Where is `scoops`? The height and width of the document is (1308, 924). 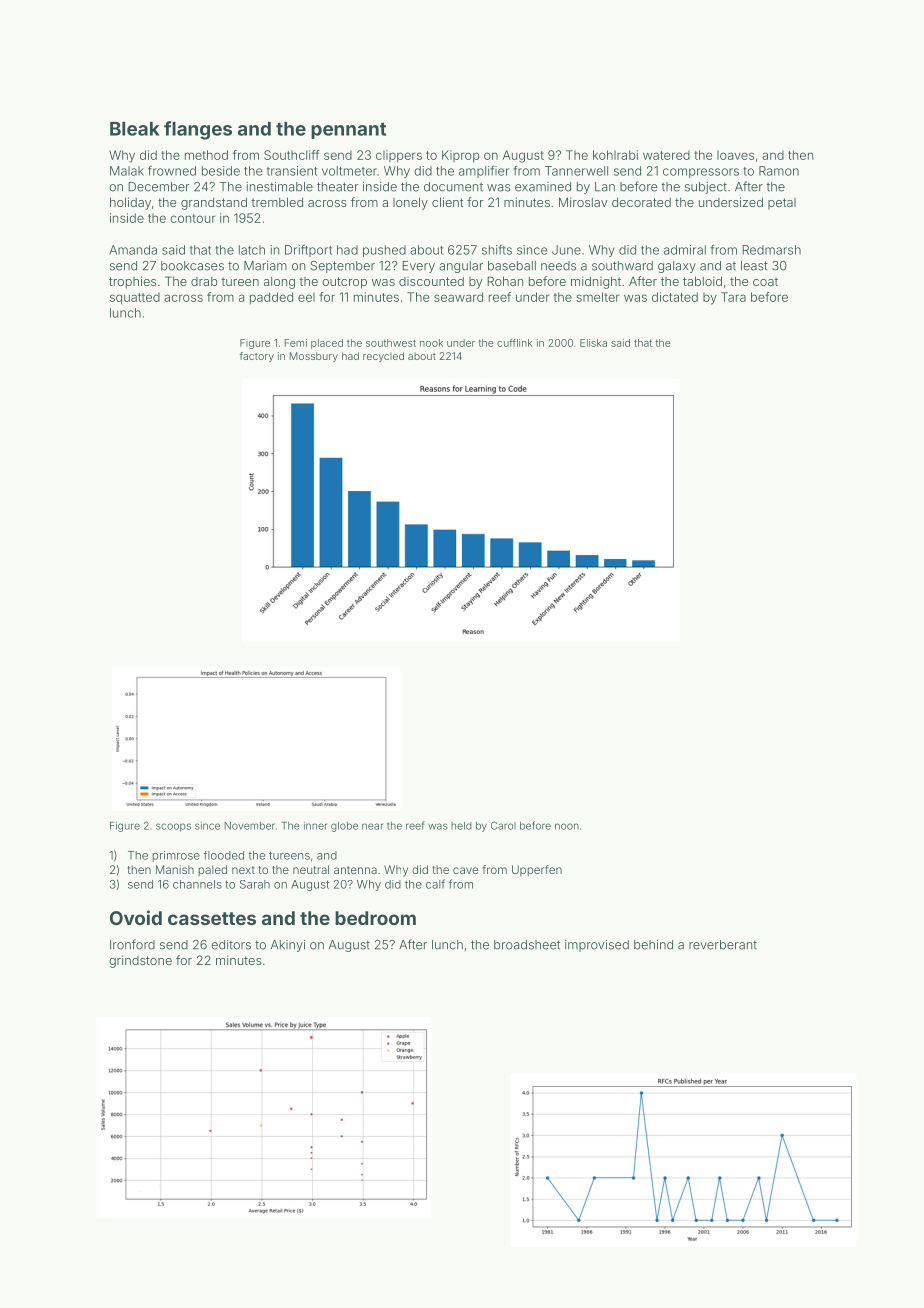
scoops is located at coordinates (173, 827).
